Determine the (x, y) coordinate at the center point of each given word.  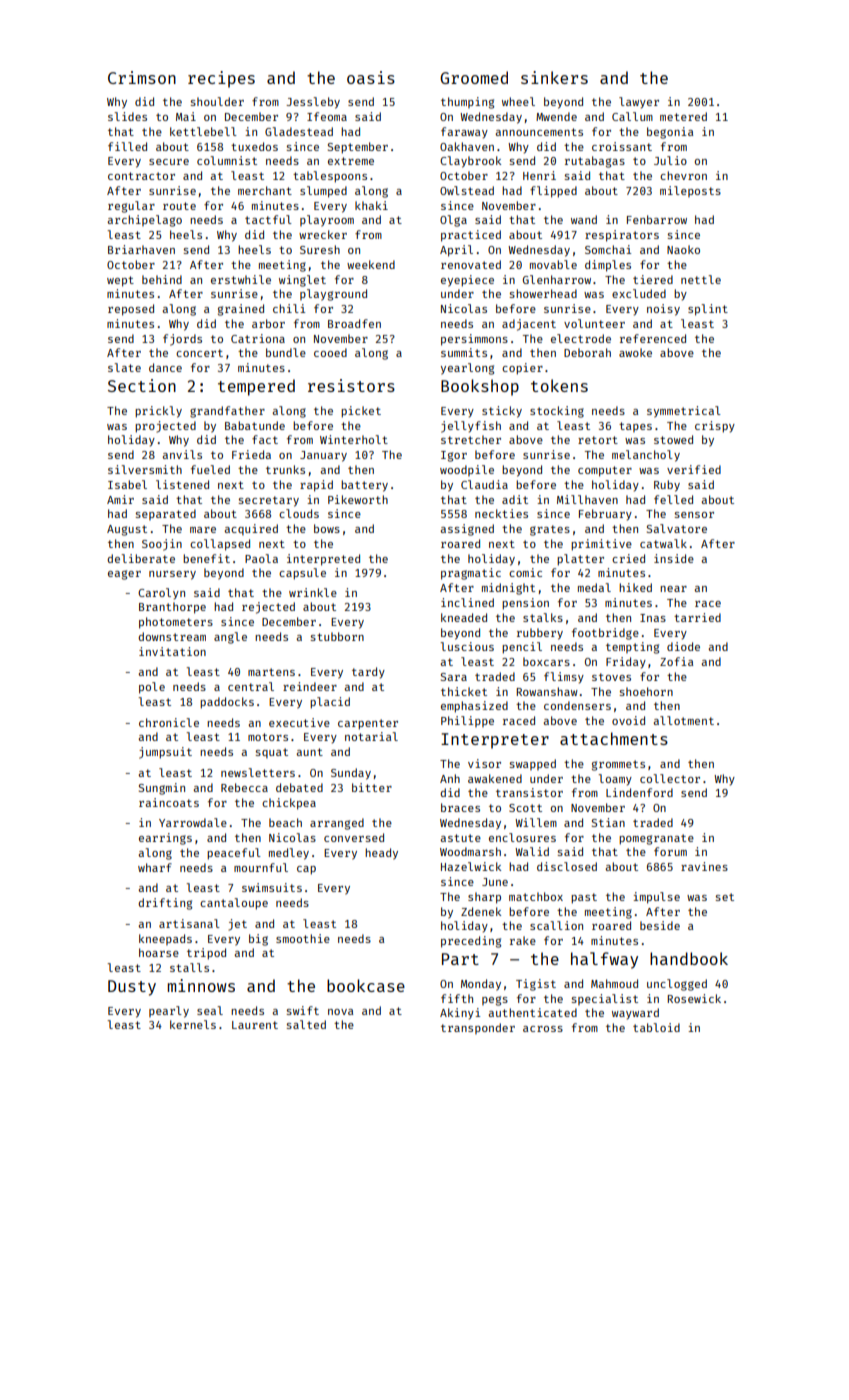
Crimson (142, 77)
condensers (577, 705)
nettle (701, 279)
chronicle (169, 722)
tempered (256, 387)
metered (683, 116)
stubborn (337, 636)
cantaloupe (234, 904)
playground (333, 295)
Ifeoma (327, 116)
